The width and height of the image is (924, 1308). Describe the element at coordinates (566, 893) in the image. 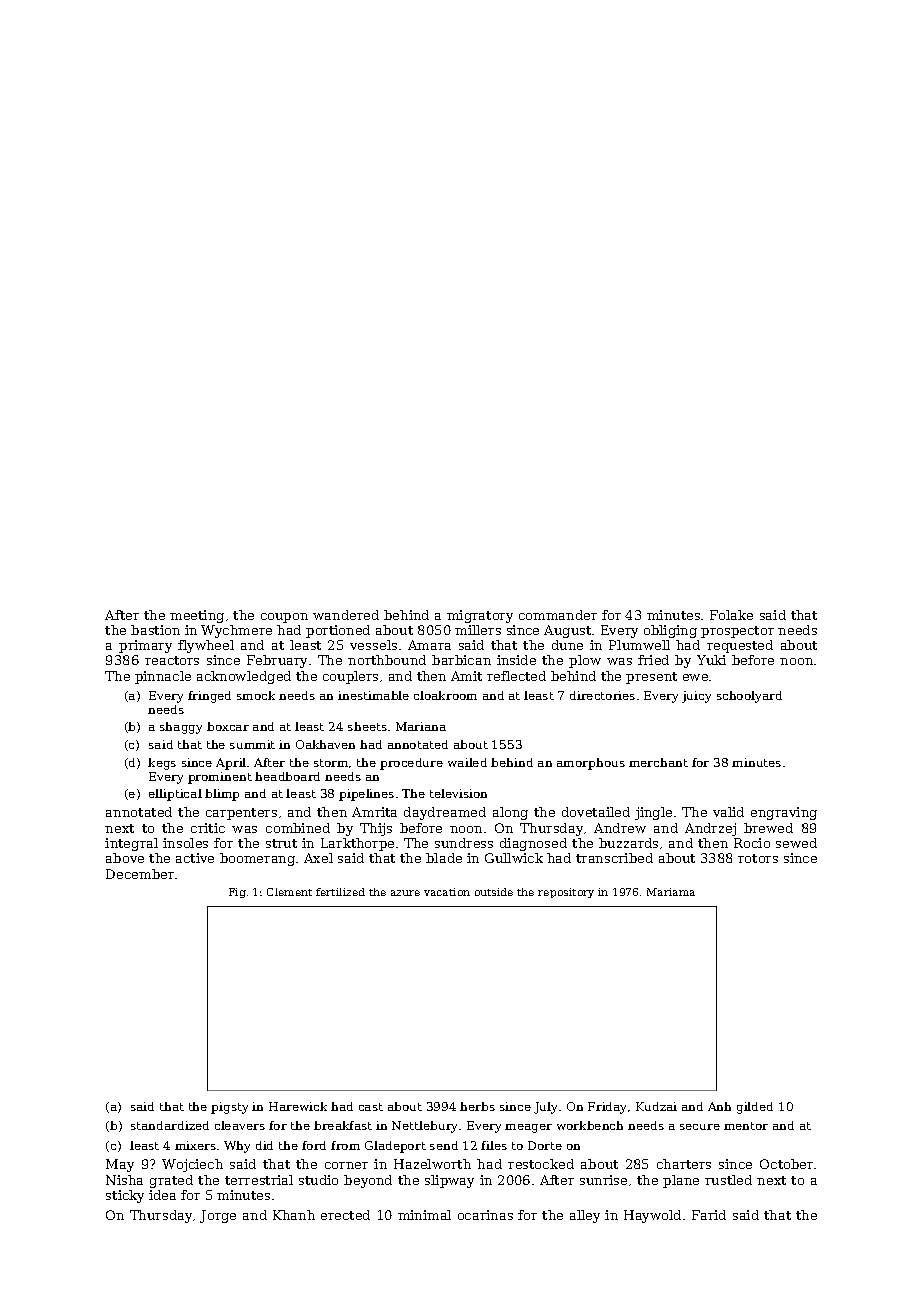

I see `repository` at that location.
